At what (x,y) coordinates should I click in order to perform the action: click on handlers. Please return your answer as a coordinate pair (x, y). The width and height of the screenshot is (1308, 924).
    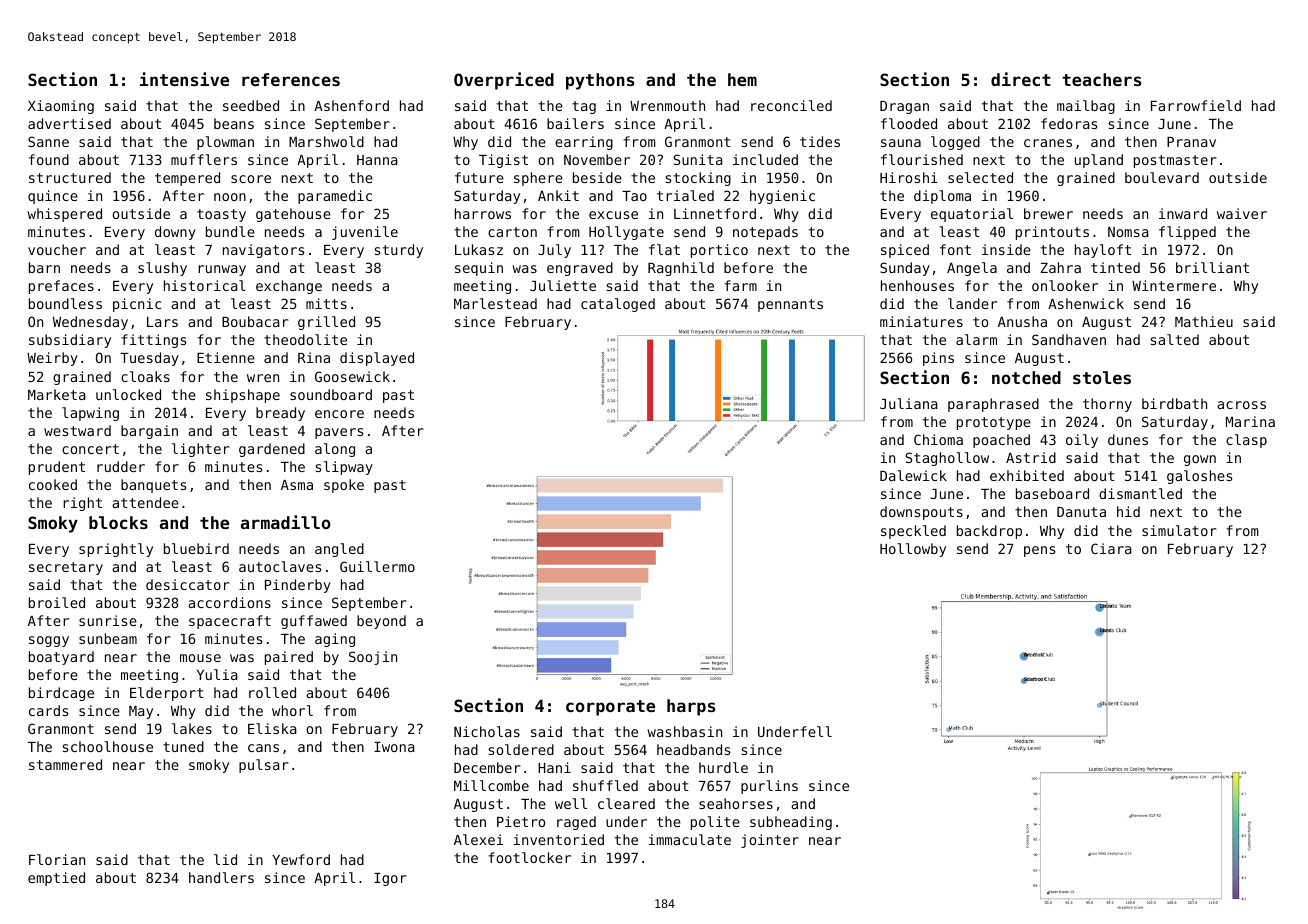
    Looking at the image, I should click on (221, 877).
